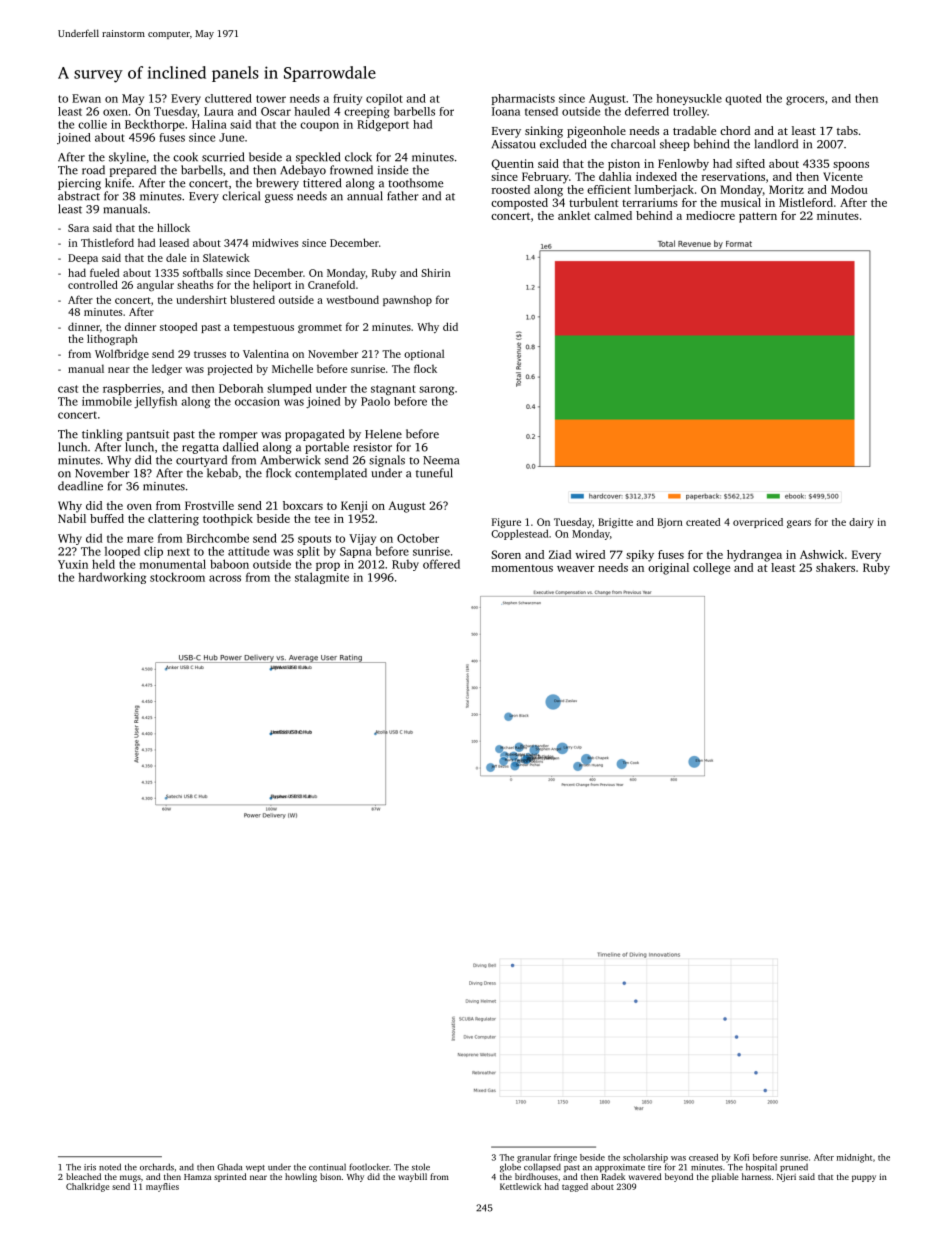 The height and width of the screenshot is (1233, 952). Describe the element at coordinates (209, 124) in the screenshot. I see `Halina` at that location.
